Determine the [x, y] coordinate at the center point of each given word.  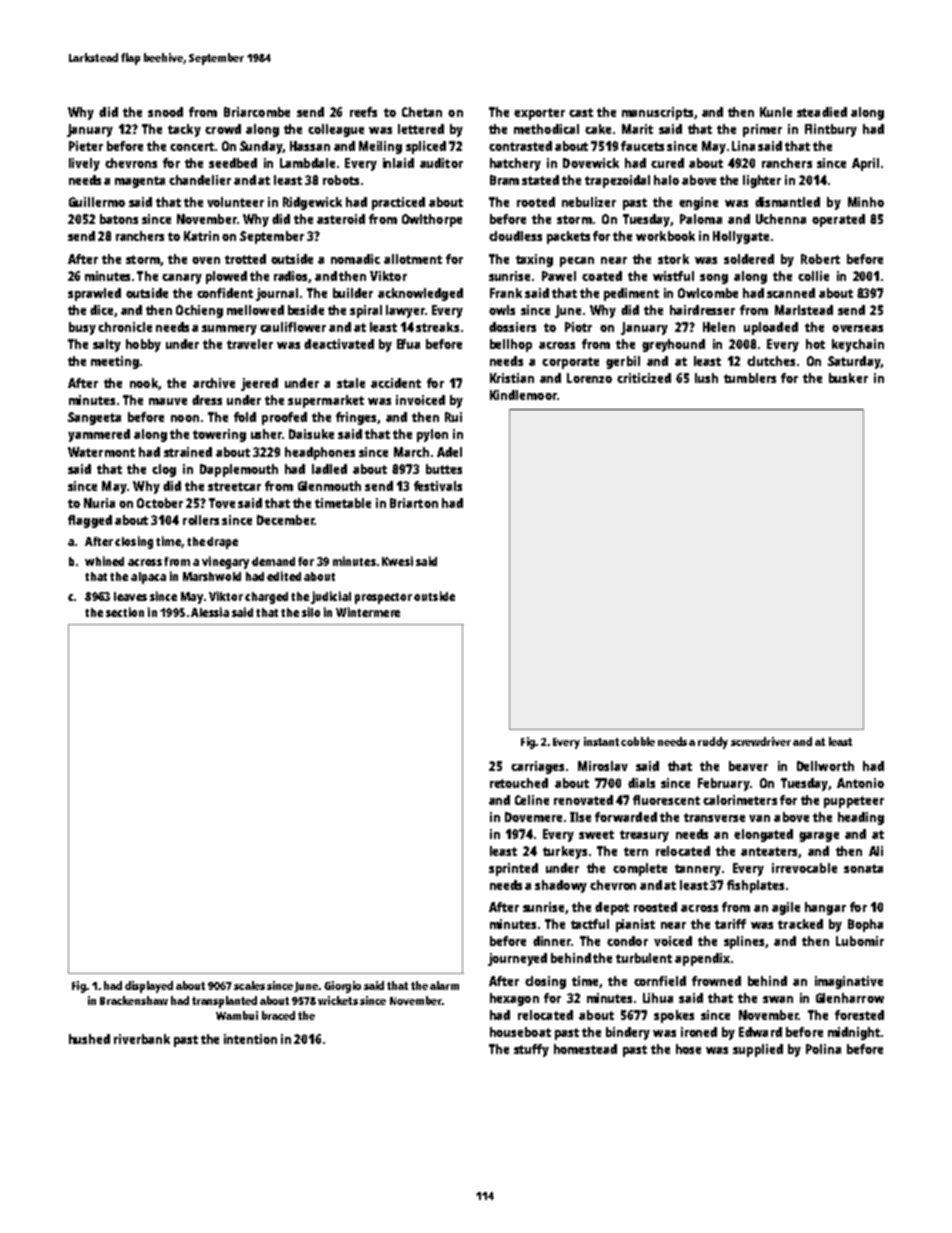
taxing [534, 260]
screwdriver [761, 741]
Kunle [776, 112]
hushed [89, 1039]
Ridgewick [312, 203]
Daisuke [311, 434]
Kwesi [397, 561]
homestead [585, 1049]
